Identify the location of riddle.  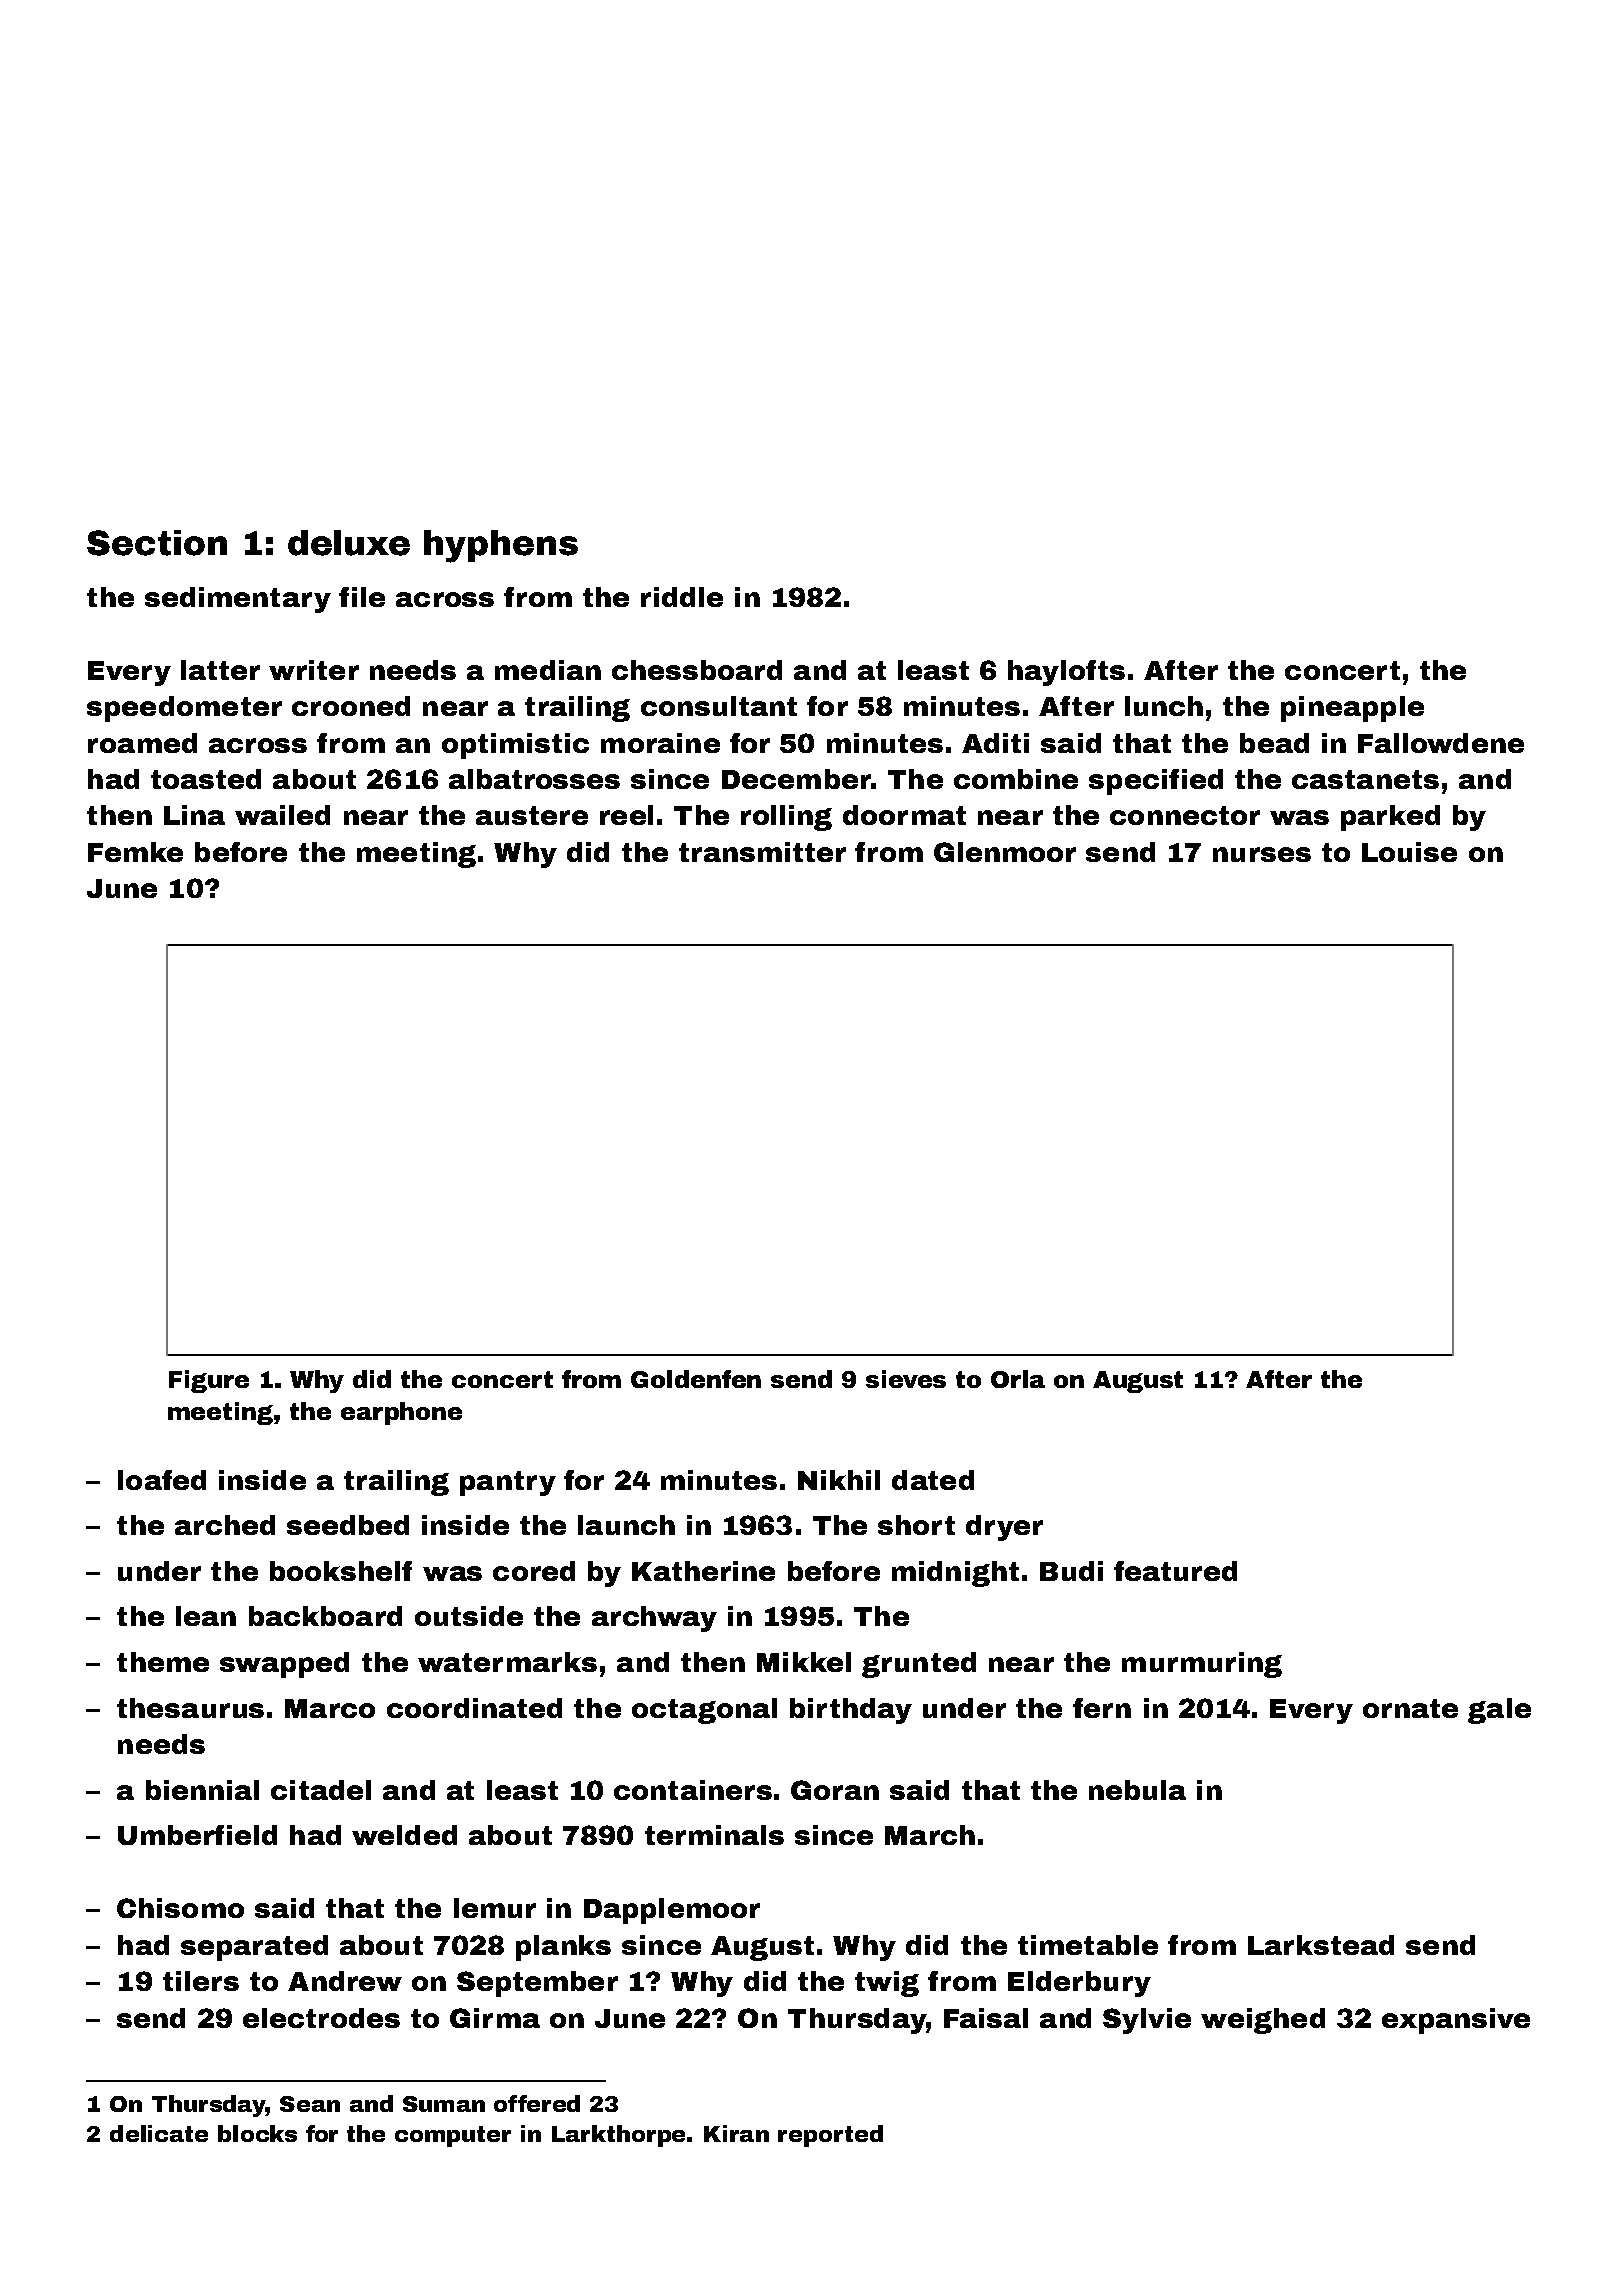
(682, 597).
